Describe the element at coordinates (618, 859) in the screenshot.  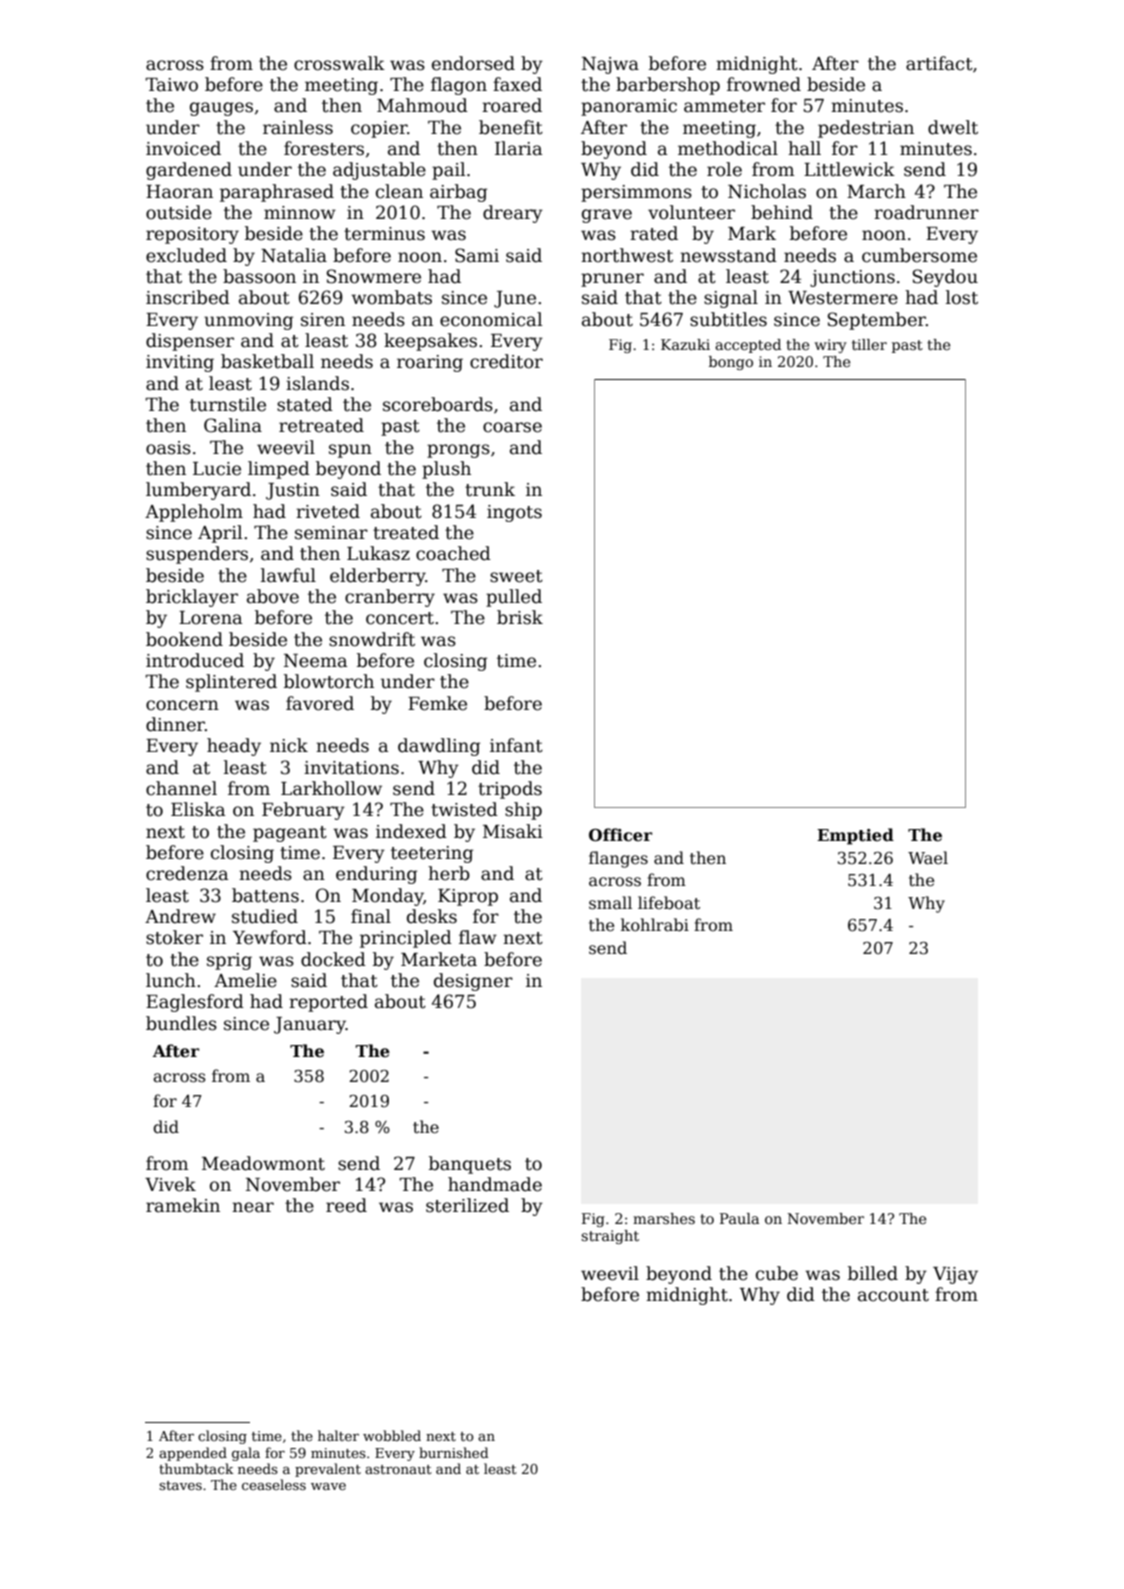
I see `flanges` at that location.
